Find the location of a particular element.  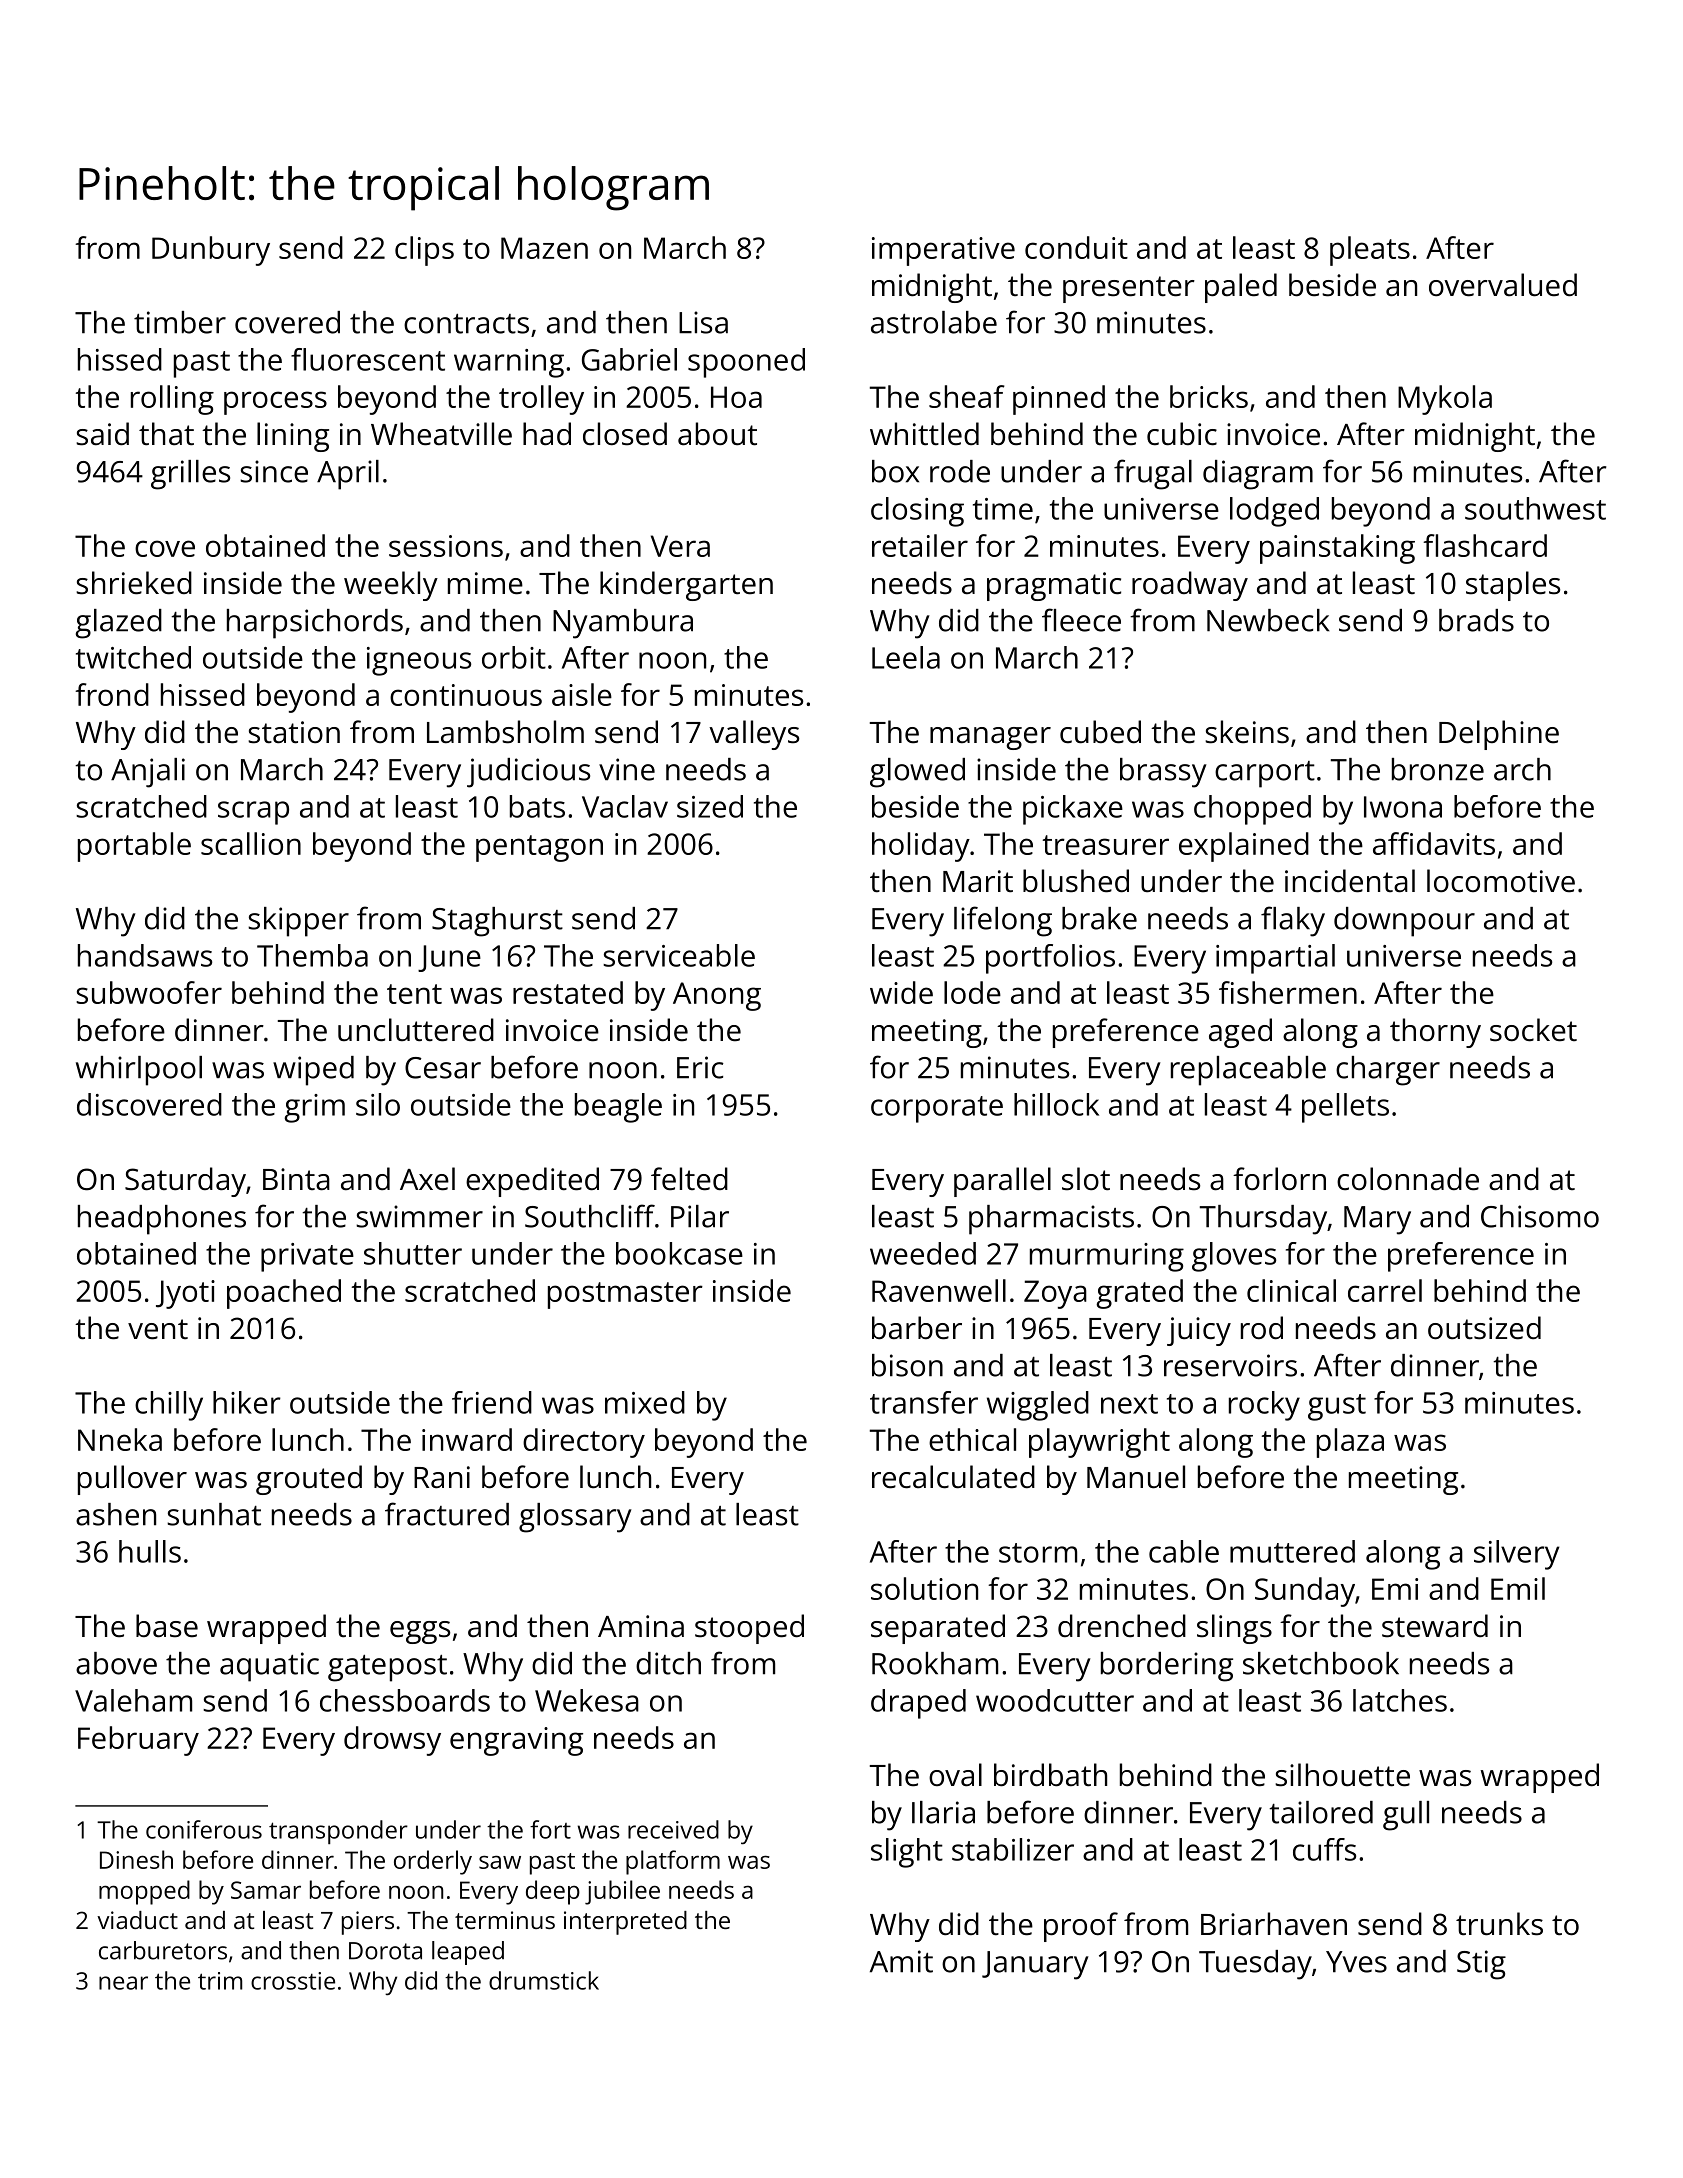

carrel is located at coordinates (1385, 1290).
